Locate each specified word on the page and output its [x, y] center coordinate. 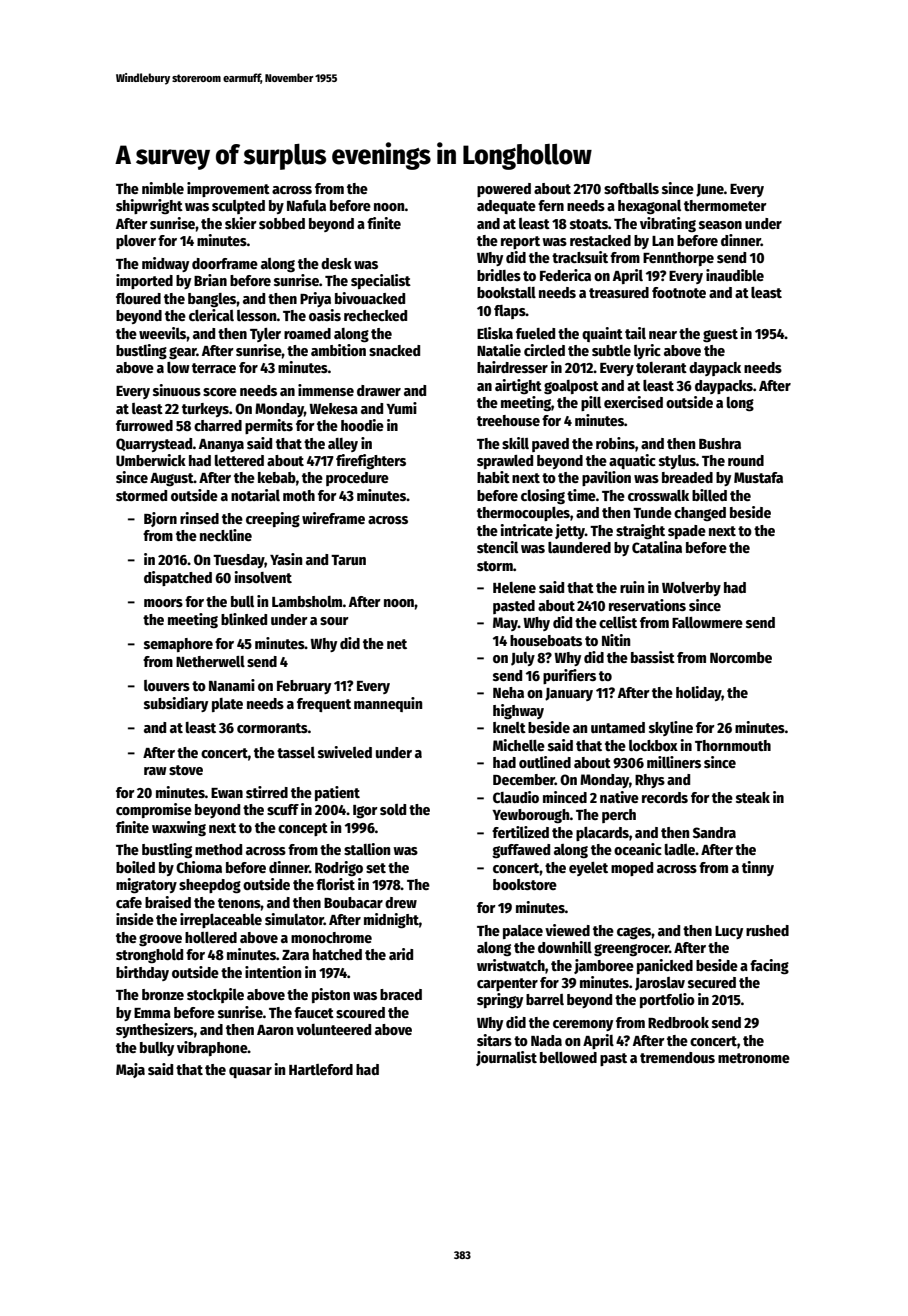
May [505, 624]
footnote [679, 292]
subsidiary [176, 704]
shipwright [149, 206]
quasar [250, 1072]
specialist [381, 281]
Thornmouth [733, 745]
